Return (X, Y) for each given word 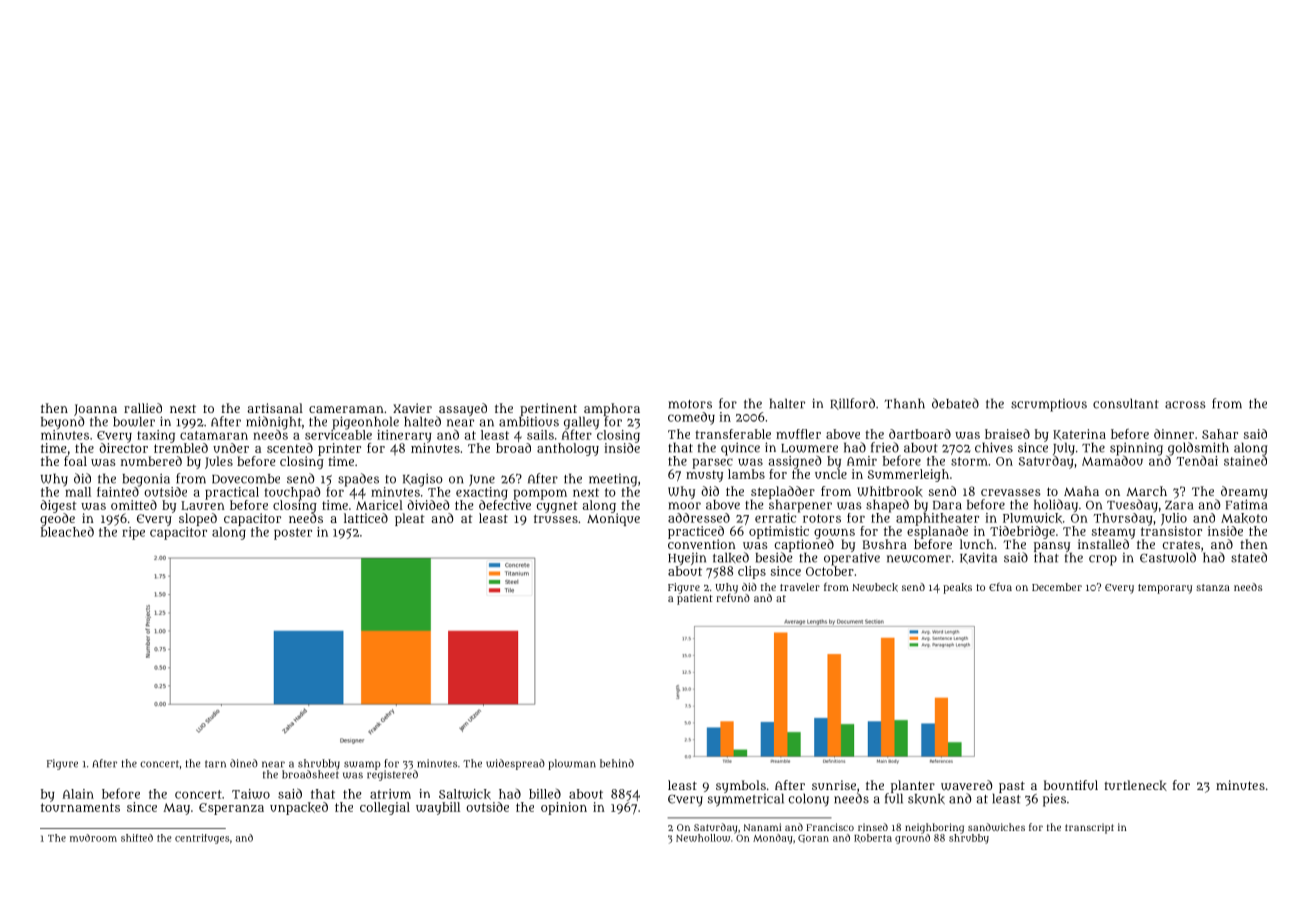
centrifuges (202, 839)
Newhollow (703, 838)
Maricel (379, 505)
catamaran (214, 435)
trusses (556, 518)
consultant (1126, 403)
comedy (691, 418)
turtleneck (1135, 785)
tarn (215, 764)
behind (617, 763)
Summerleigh (908, 475)
